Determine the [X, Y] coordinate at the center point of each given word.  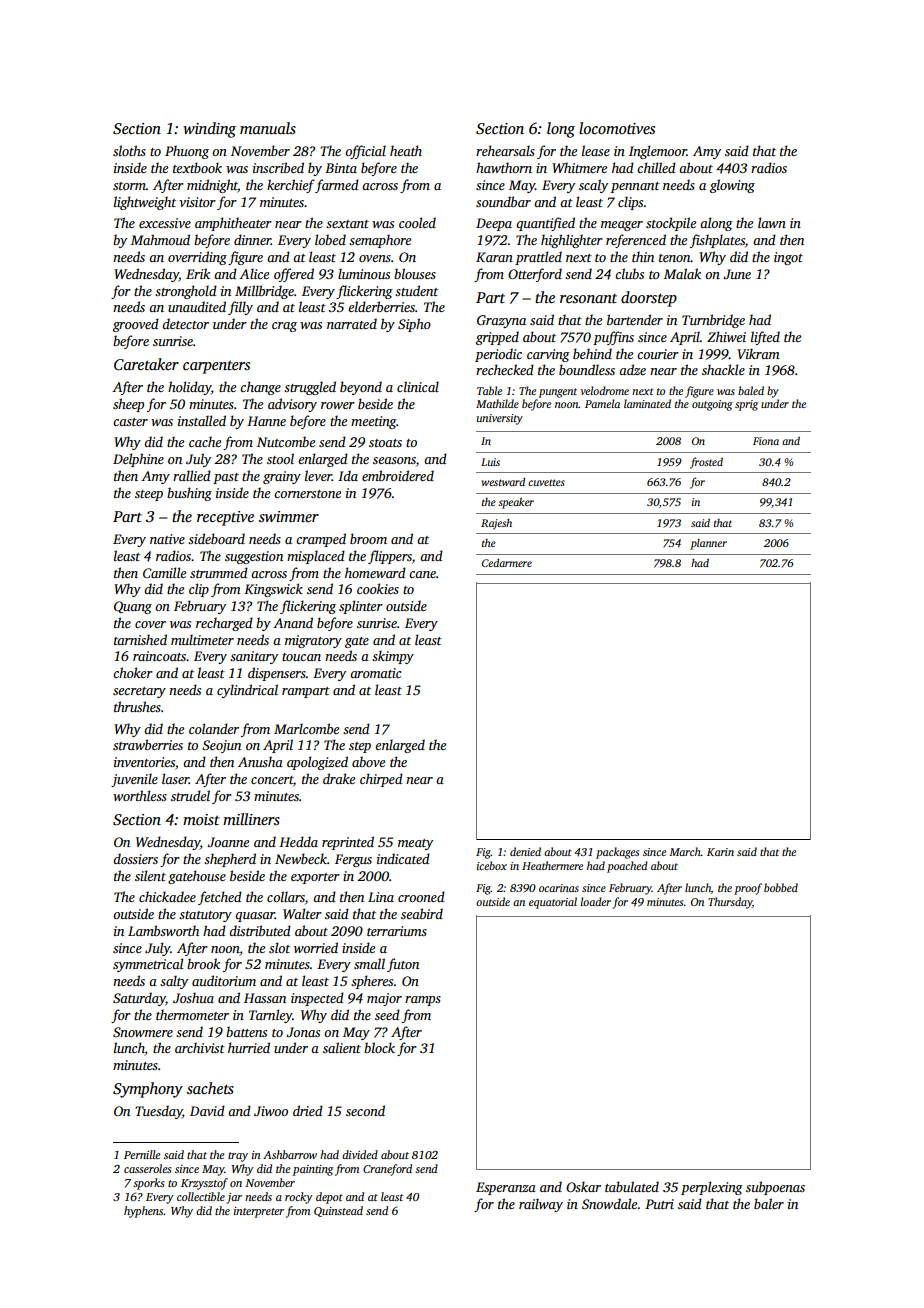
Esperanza [506, 1188]
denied [525, 851]
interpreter [259, 1212]
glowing [732, 186]
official [365, 152]
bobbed [781, 887]
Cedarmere [507, 563]
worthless [140, 795]
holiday [189, 388]
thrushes [137, 706]
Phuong [187, 152]
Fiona [766, 441]
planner [708, 544]
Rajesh [496, 524]
